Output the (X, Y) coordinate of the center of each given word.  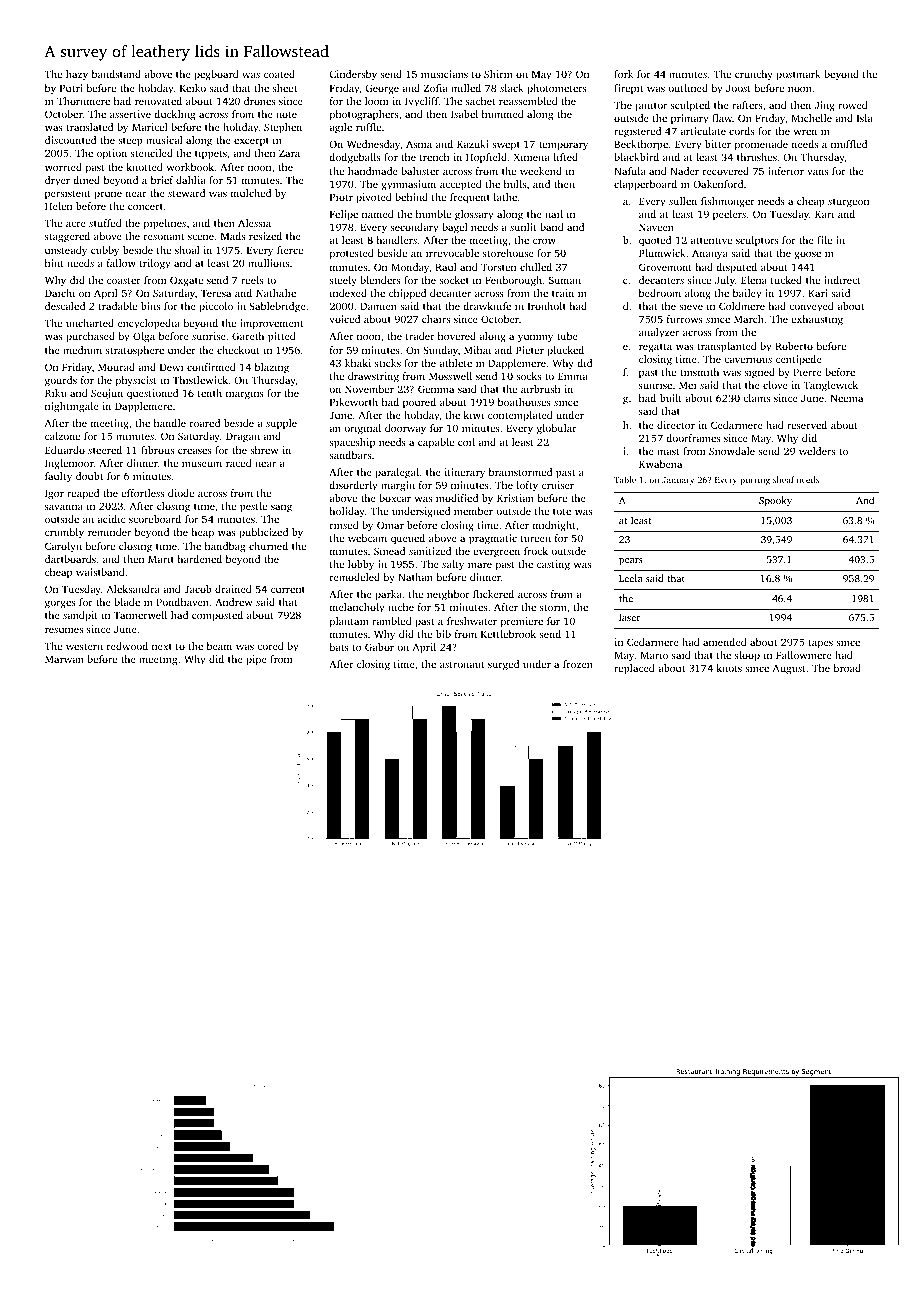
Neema (847, 398)
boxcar (395, 498)
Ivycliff (422, 102)
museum (202, 464)
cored (270, 646)
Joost (738, 88)
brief (162, 180)
